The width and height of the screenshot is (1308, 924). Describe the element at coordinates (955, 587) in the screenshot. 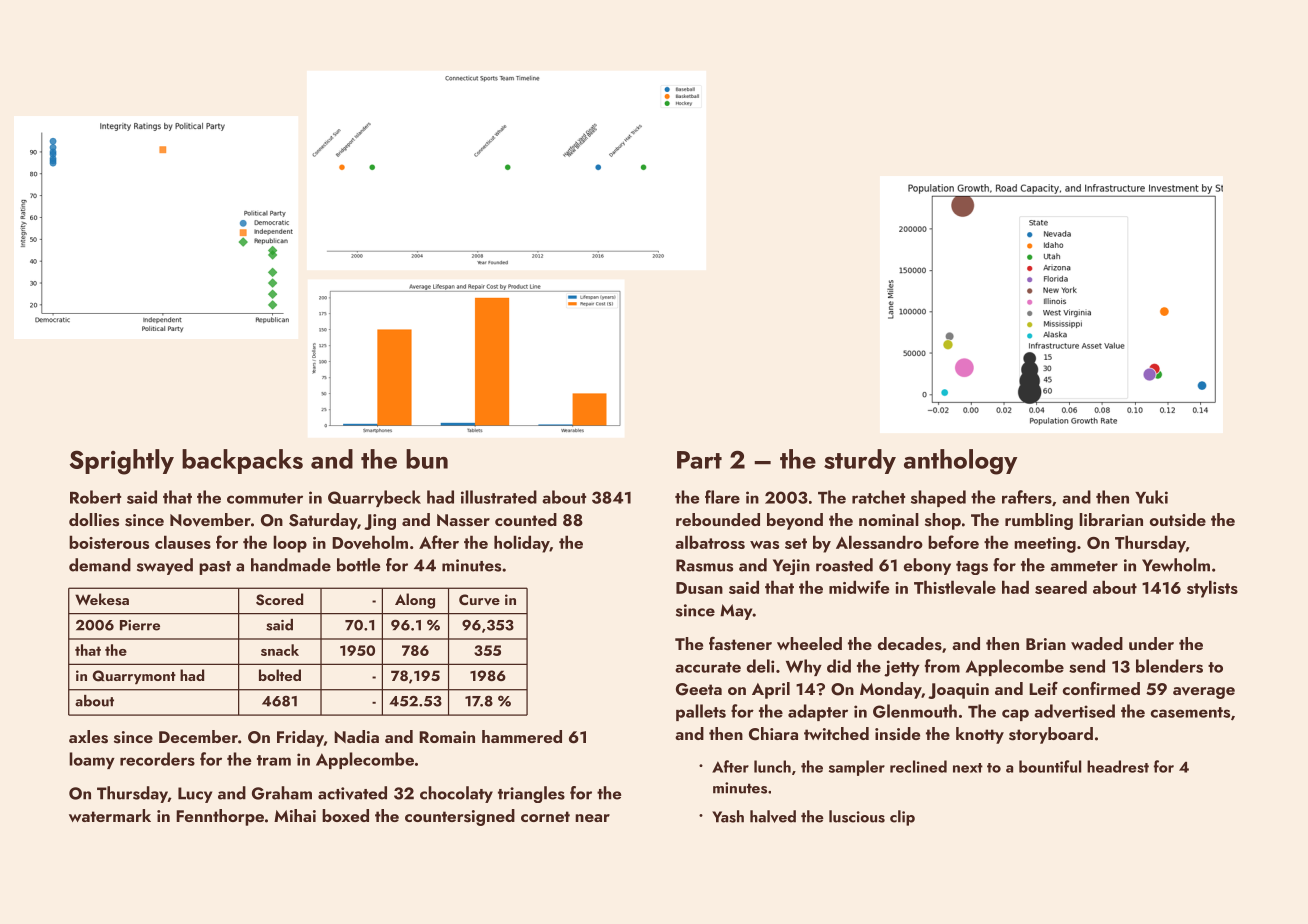

I see `Thistlevale` at that location.
